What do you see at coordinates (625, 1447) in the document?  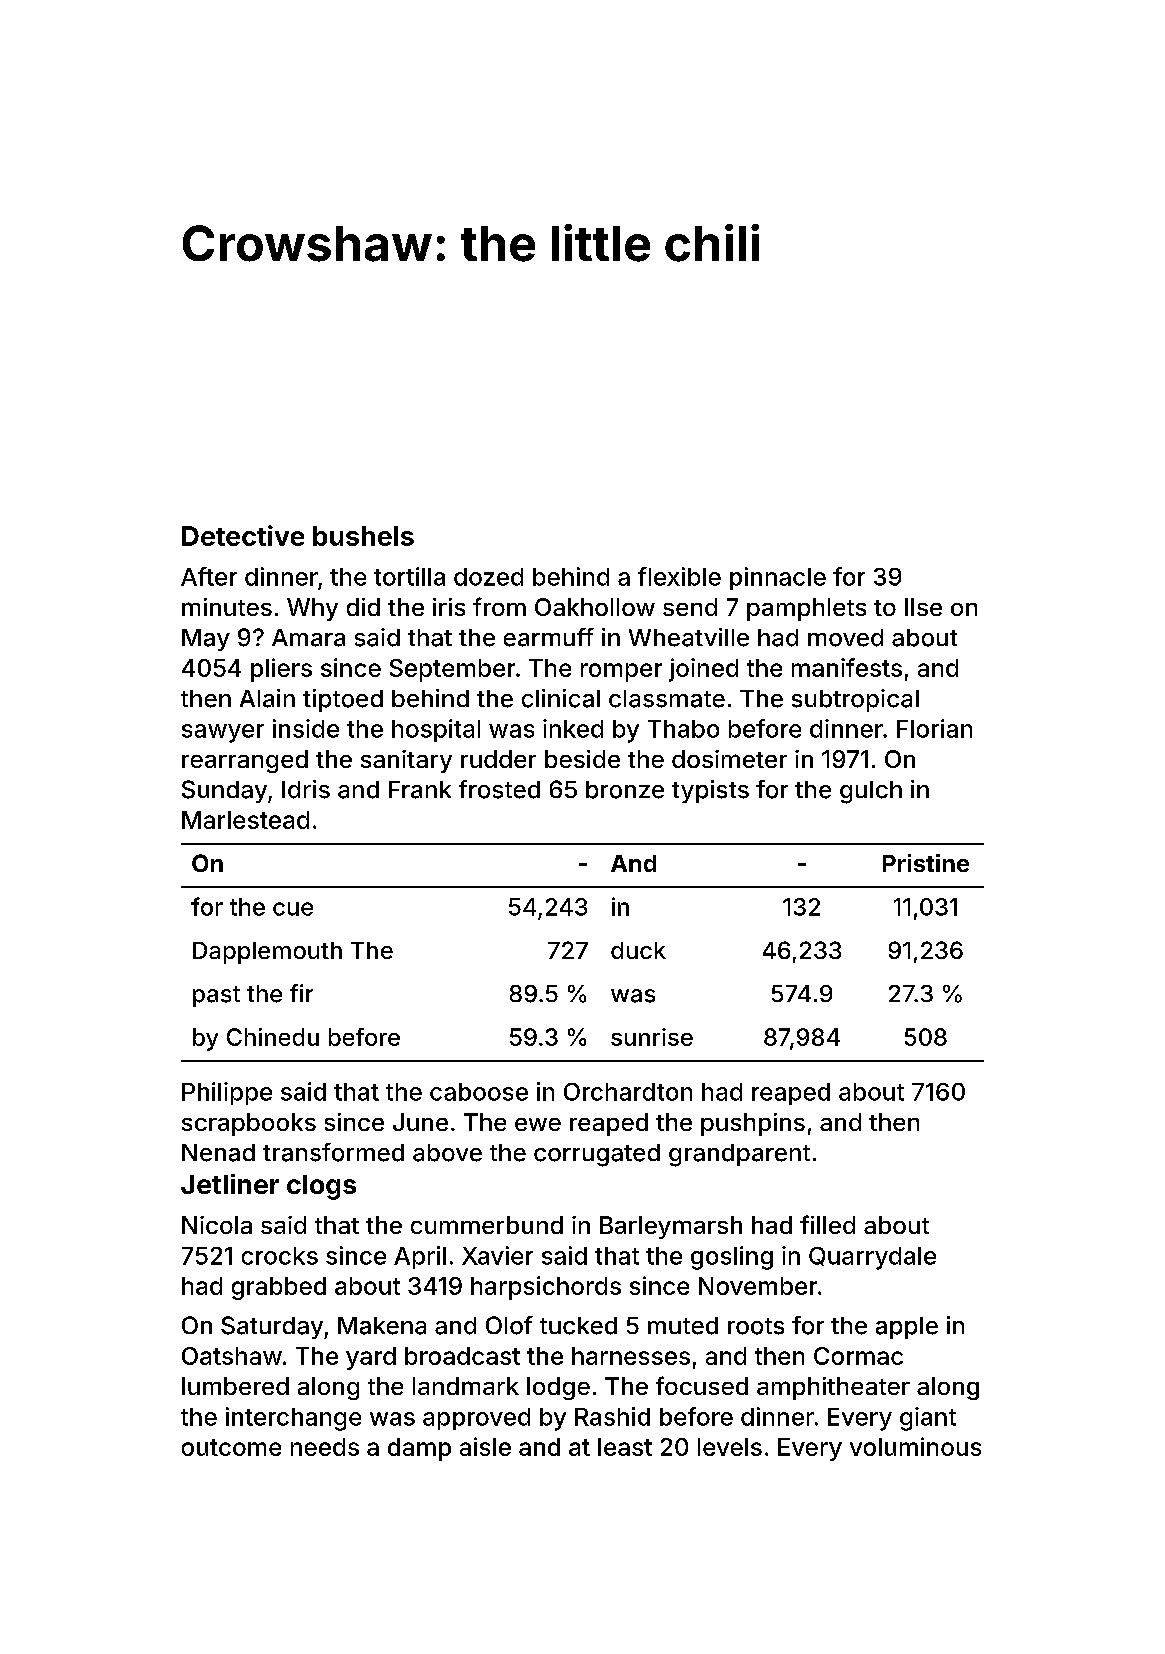 I see `least` at bounding box center [625, 1447].
